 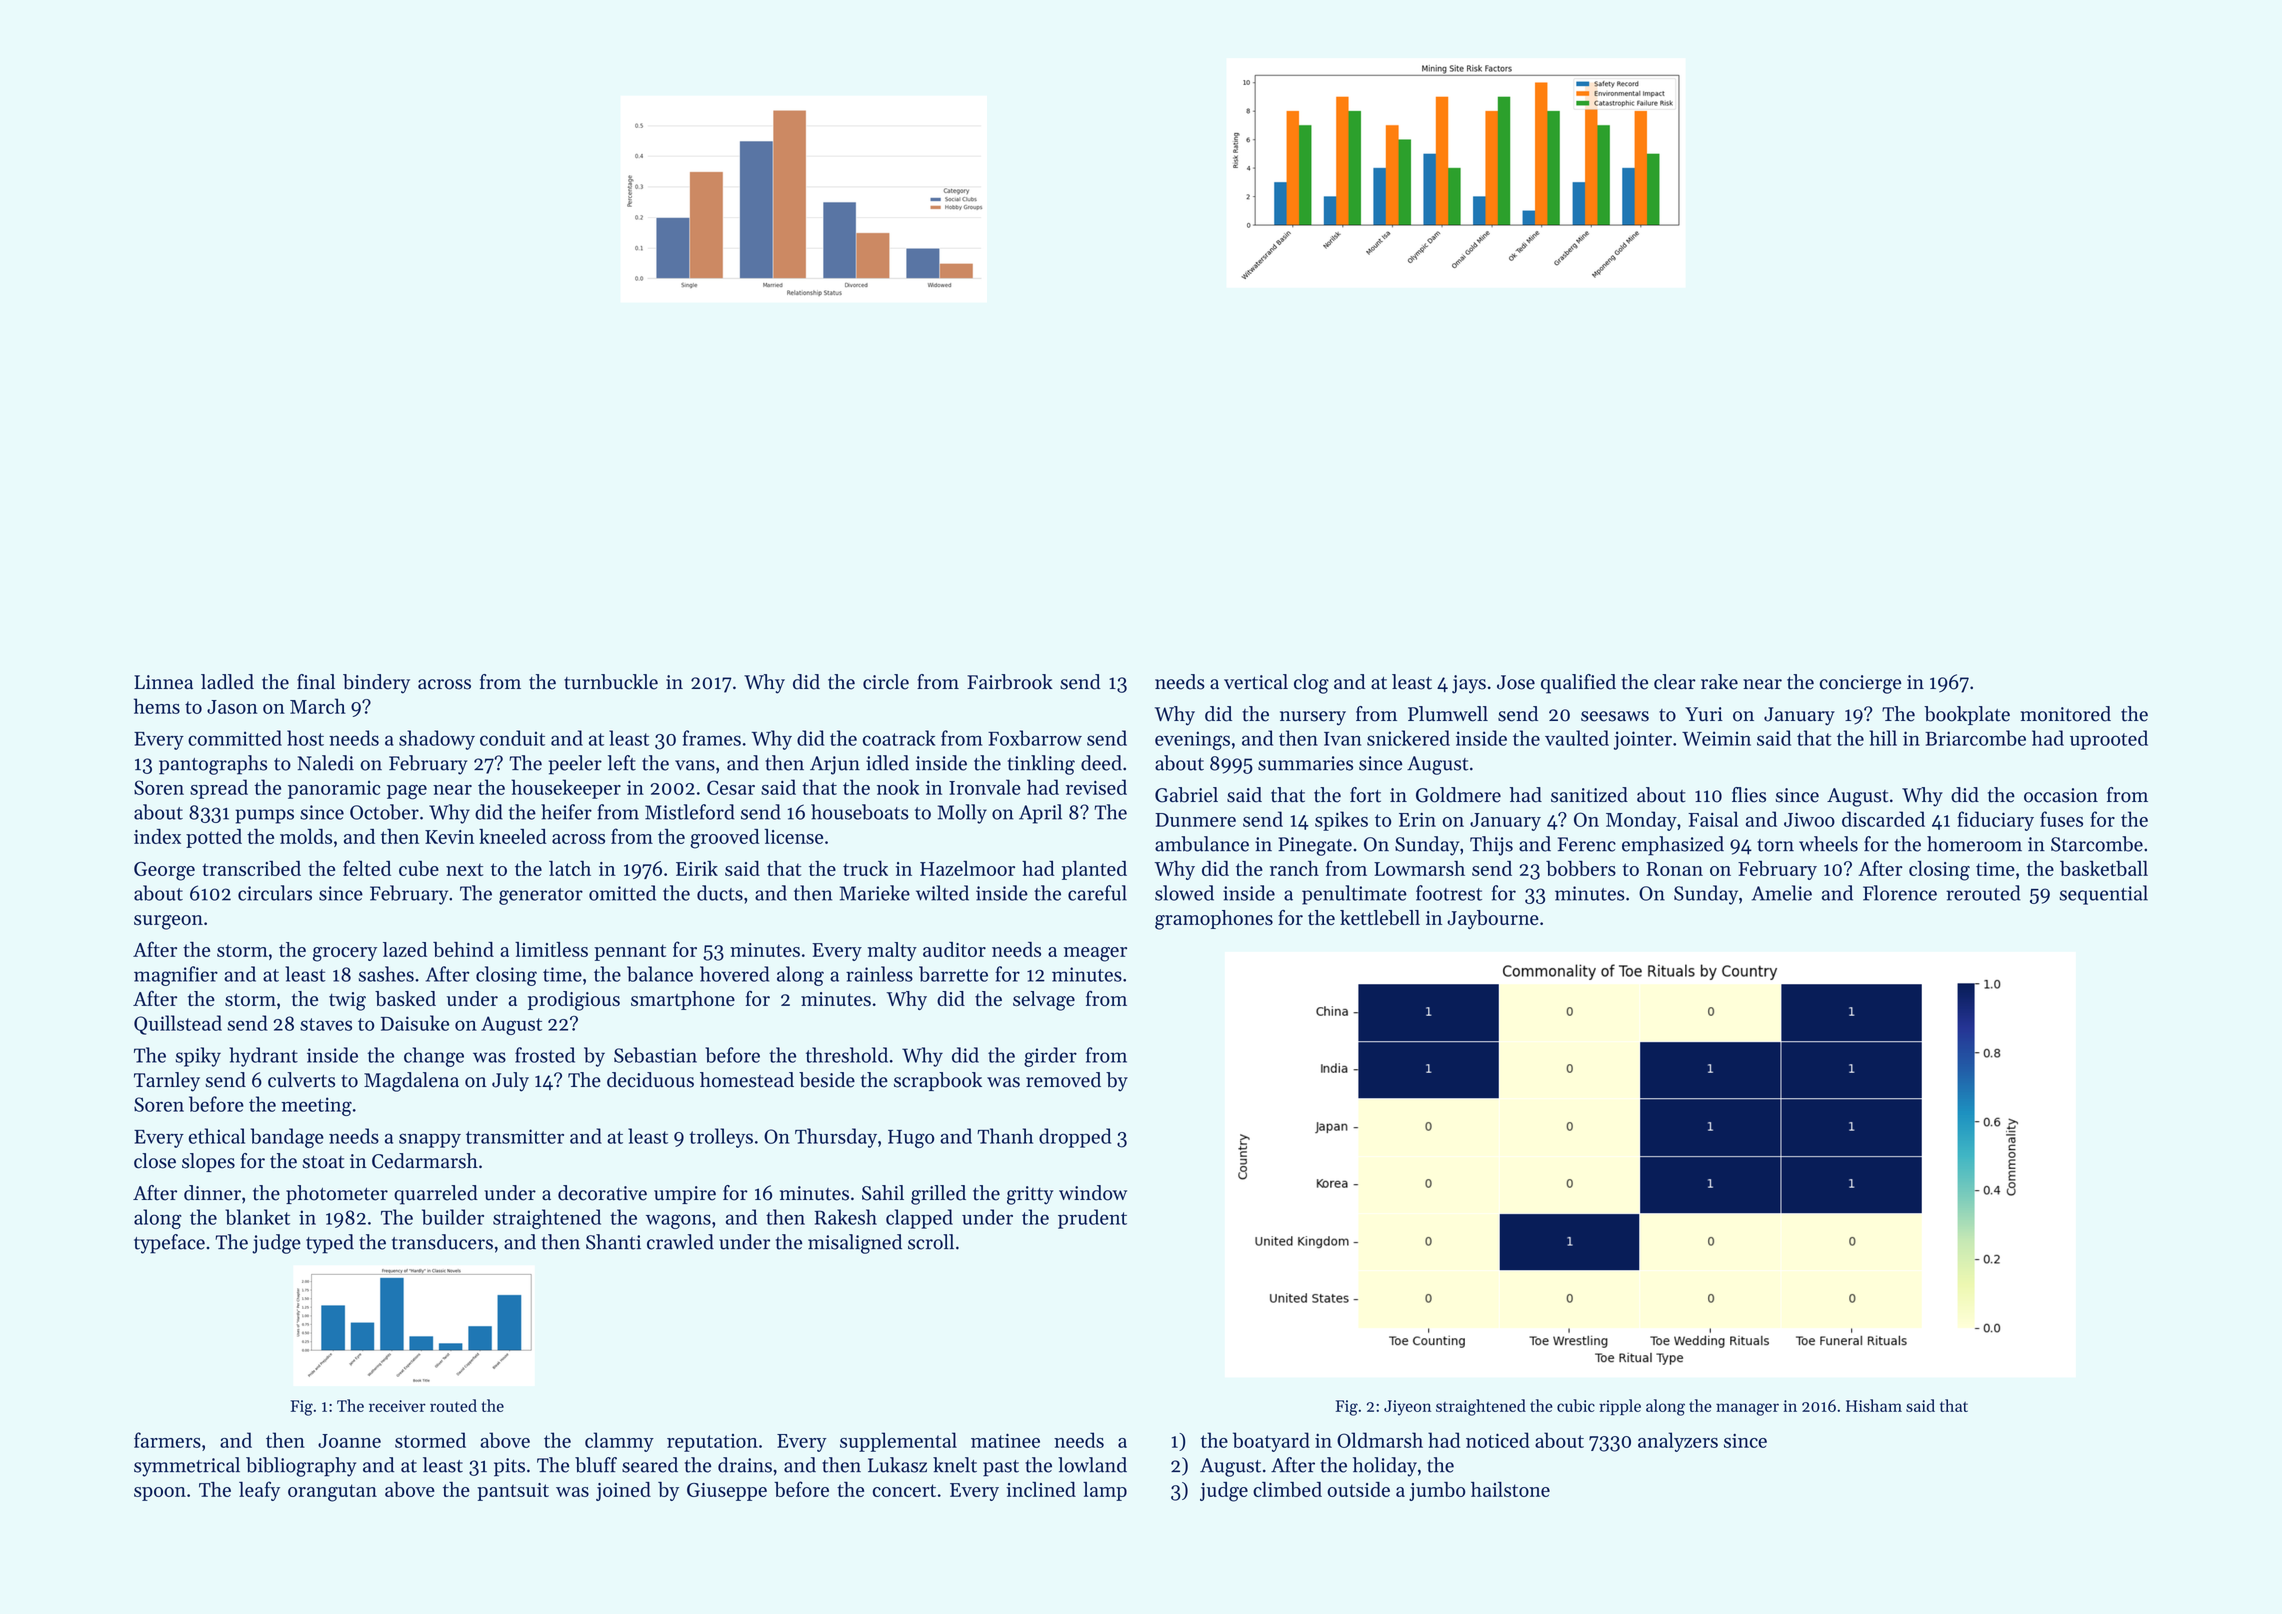 What do you see at coordinates (855, 1244) in the screenshot?
I see `misaligned` at bounding box center [855, 1244].
